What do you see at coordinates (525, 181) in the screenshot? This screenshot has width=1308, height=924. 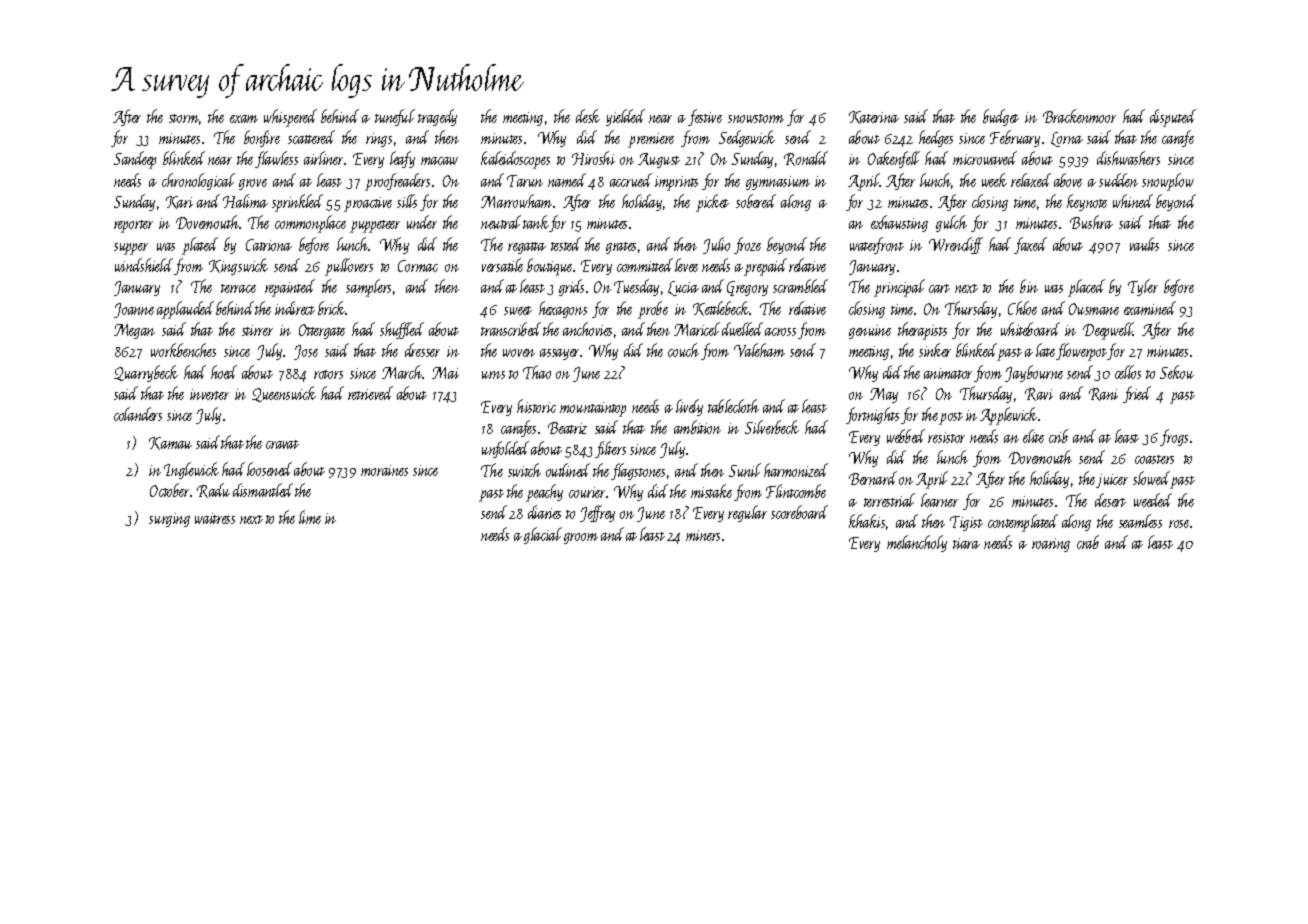 I see `Tarun` at bounding box center [525, 181].
